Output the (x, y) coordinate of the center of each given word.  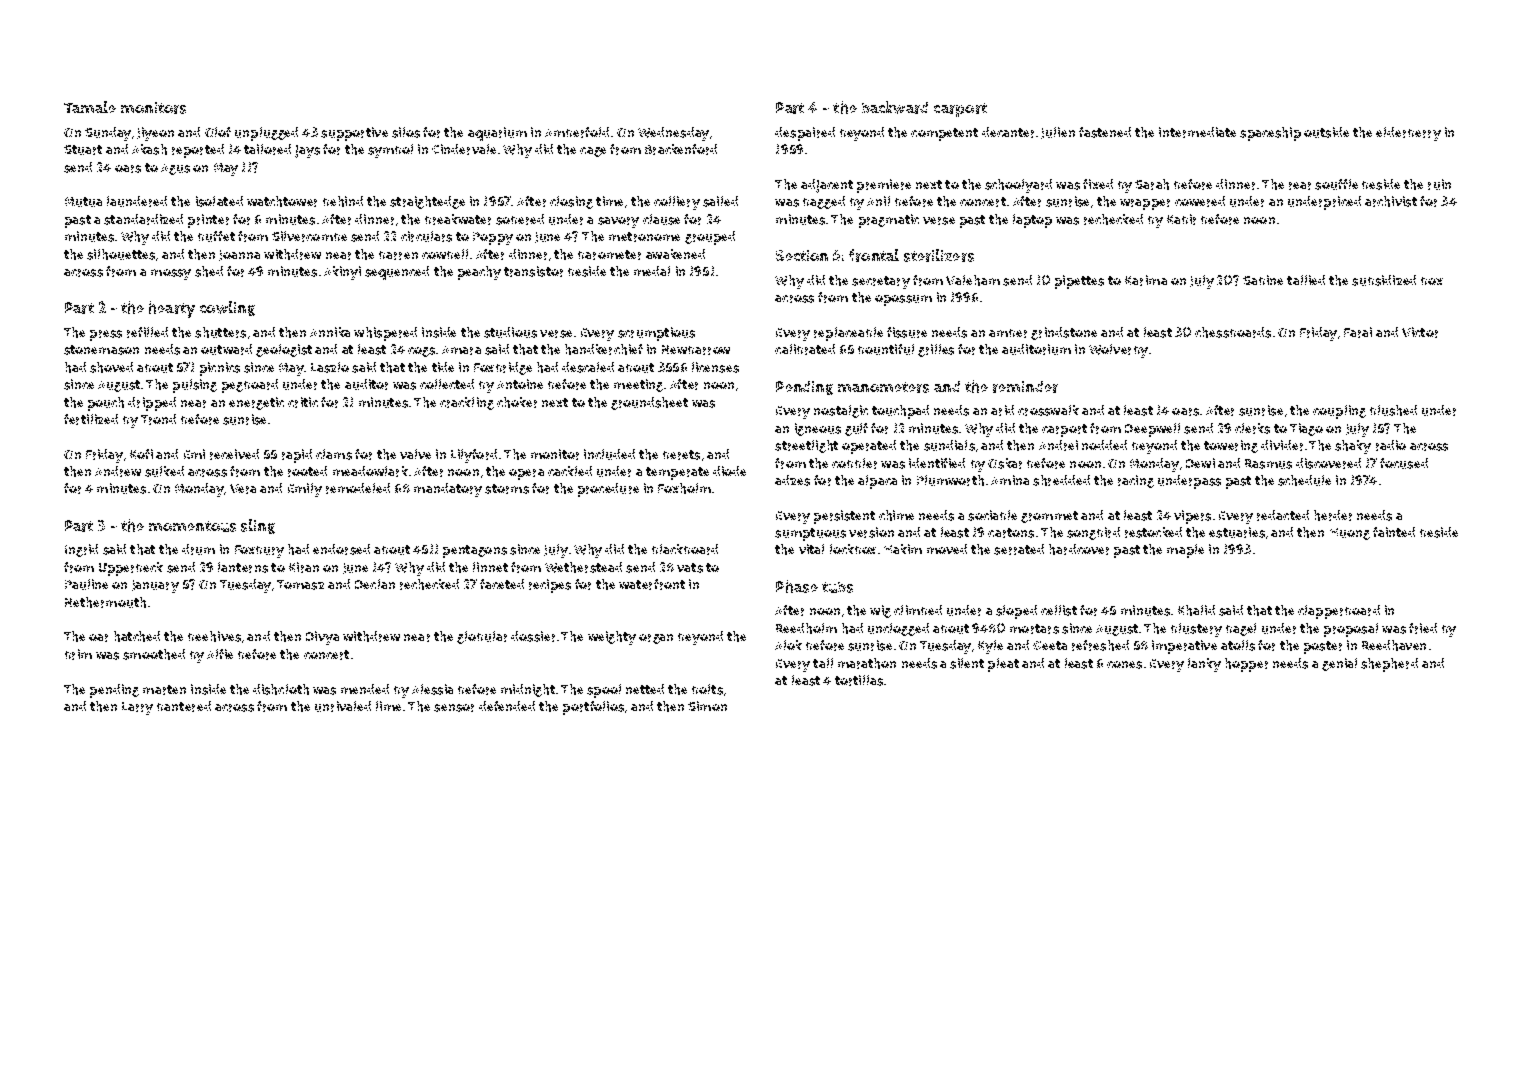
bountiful (886, 349)
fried (1423, 628)
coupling (1339, 412)
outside (1326, 132)
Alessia (432, 689)
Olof (218, 132)
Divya (322, 638)
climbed (918, 610)
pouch (106, 404)
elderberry (1408, 134)
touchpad (900, 412)
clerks (1252, 428)
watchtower (282, 201)
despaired (805, 134)
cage (593, 152)
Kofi (141, 454)
